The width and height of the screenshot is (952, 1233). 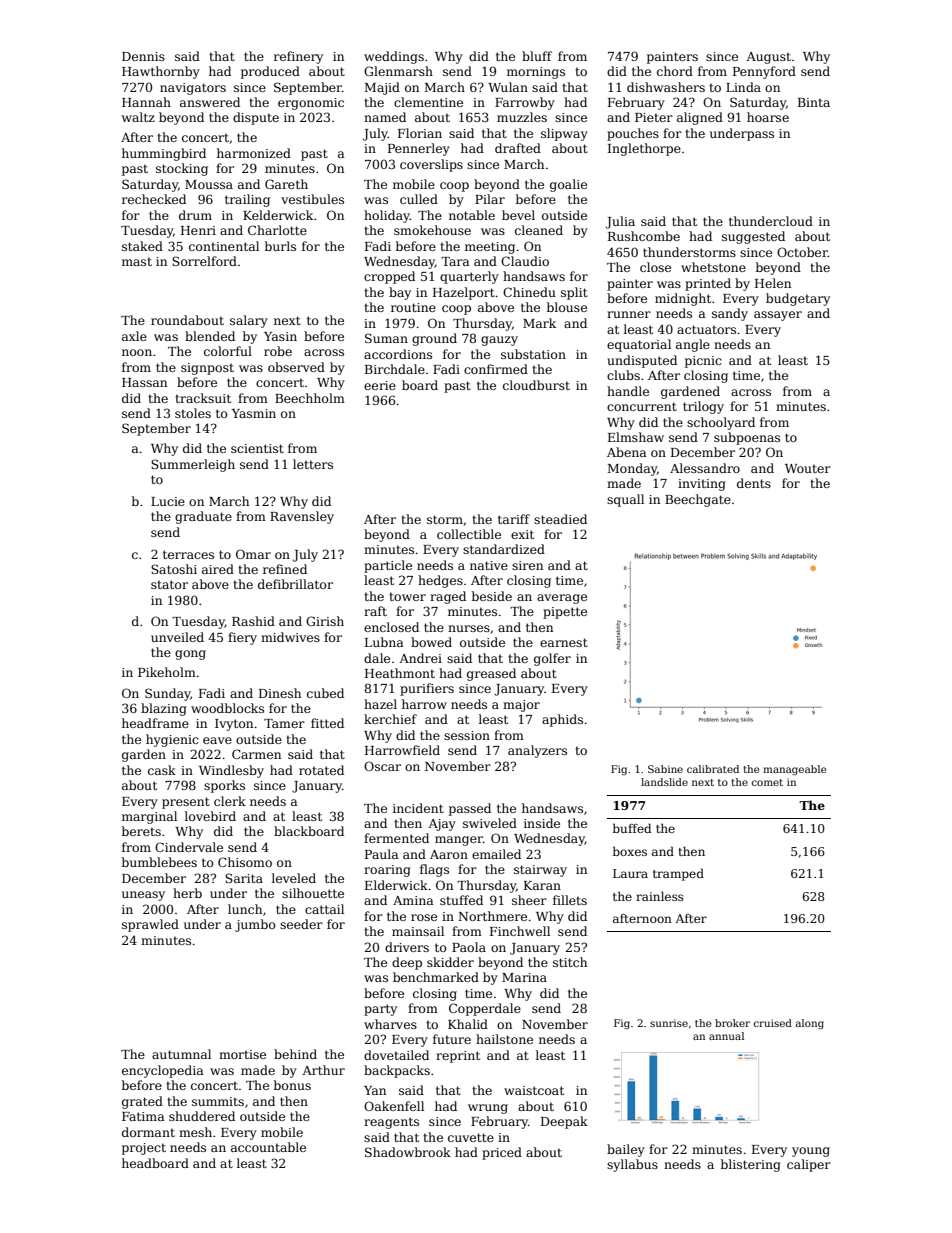 I want to click on muzzles, so click(x=522, y=117).
